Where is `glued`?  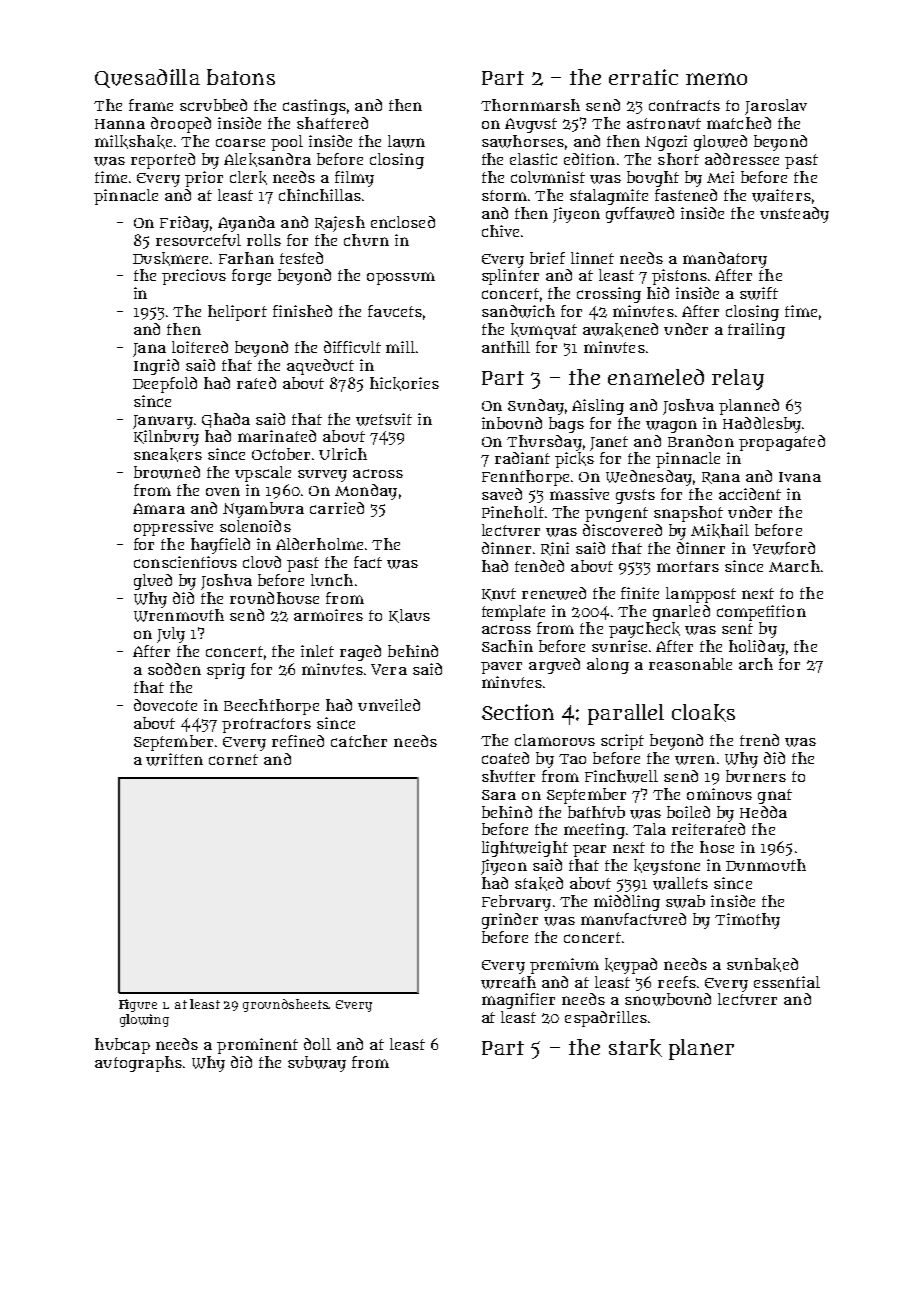
glued is located at coordinates (153, 582).
